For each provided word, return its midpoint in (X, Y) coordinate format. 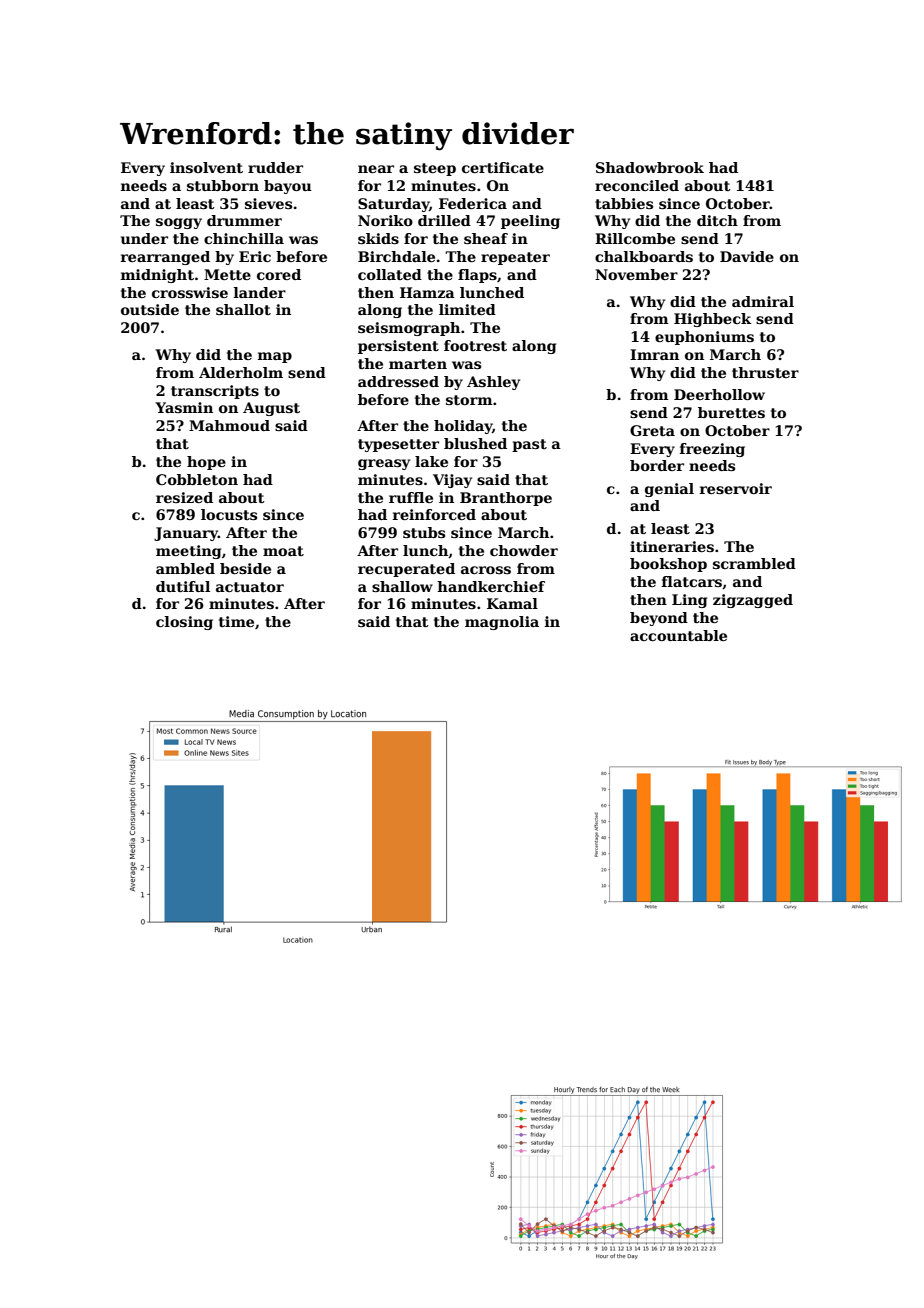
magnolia (502, 623)
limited (467, 309)
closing (184, 623)
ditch (717, 220)
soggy (179, 223)
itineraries (672, 546)
